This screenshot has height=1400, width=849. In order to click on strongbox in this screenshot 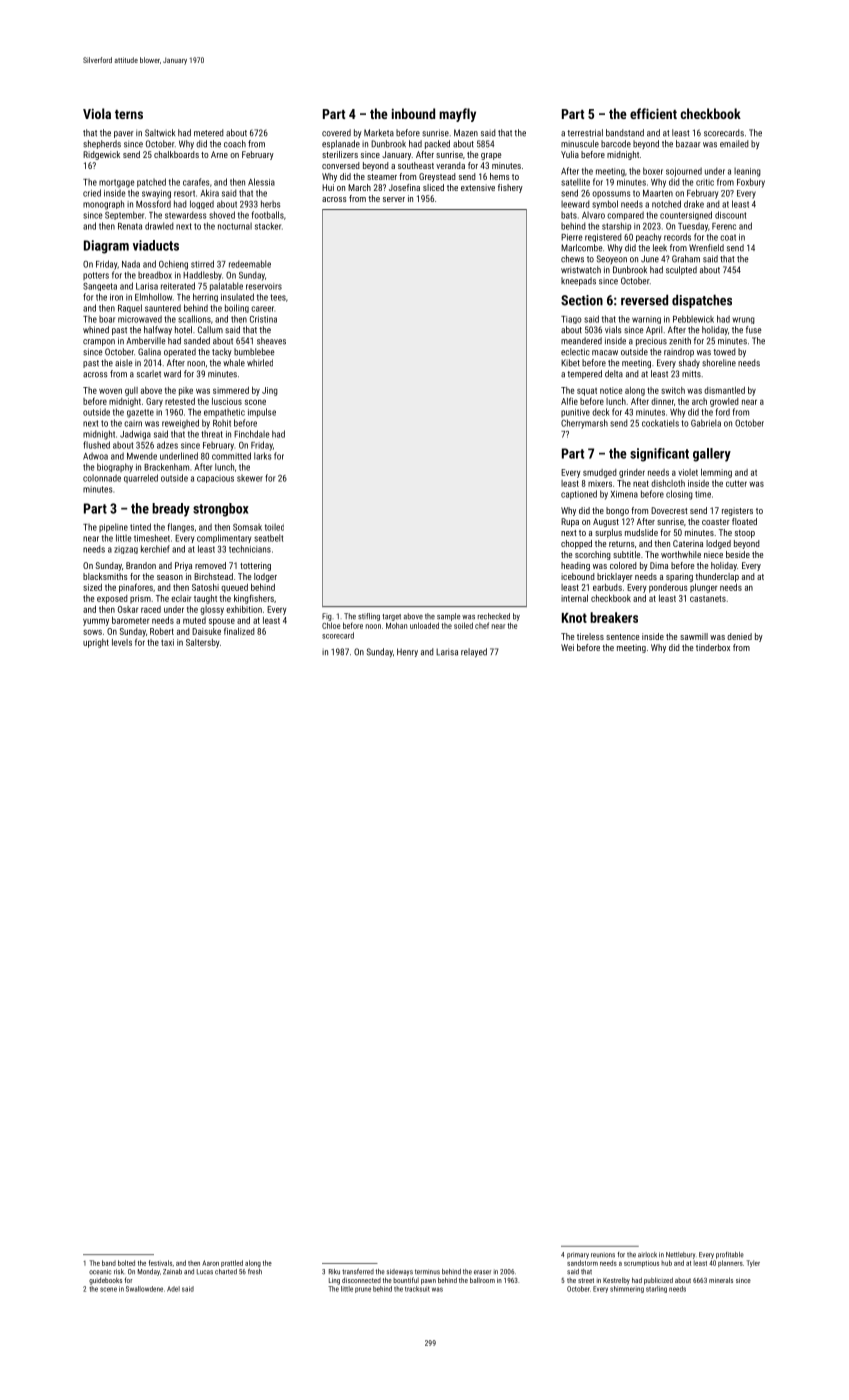, I will do `click(221, 510)`.
